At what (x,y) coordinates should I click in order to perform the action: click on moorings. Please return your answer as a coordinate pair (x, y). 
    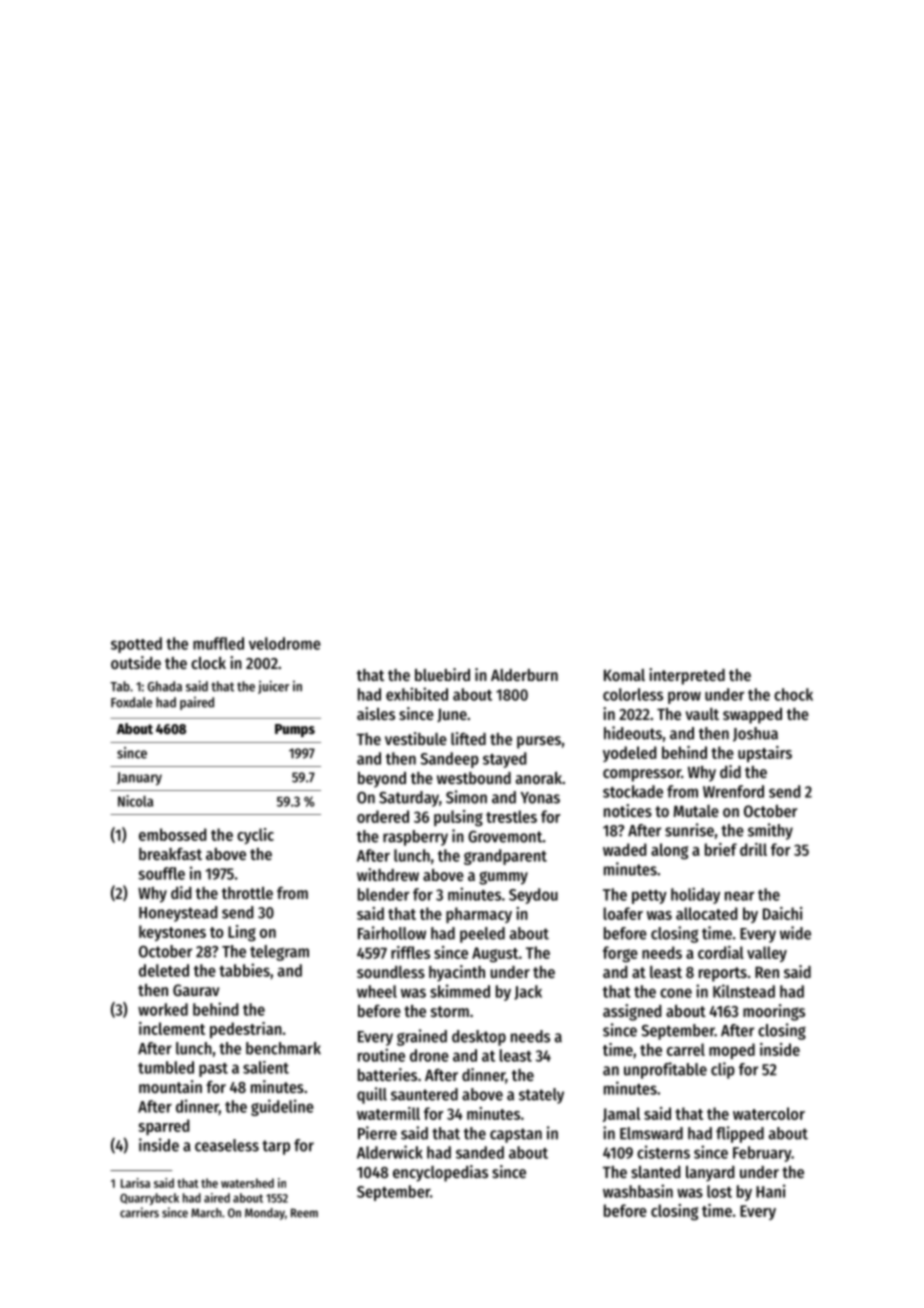
    Looking at the image, I should click on (774, 1012).
